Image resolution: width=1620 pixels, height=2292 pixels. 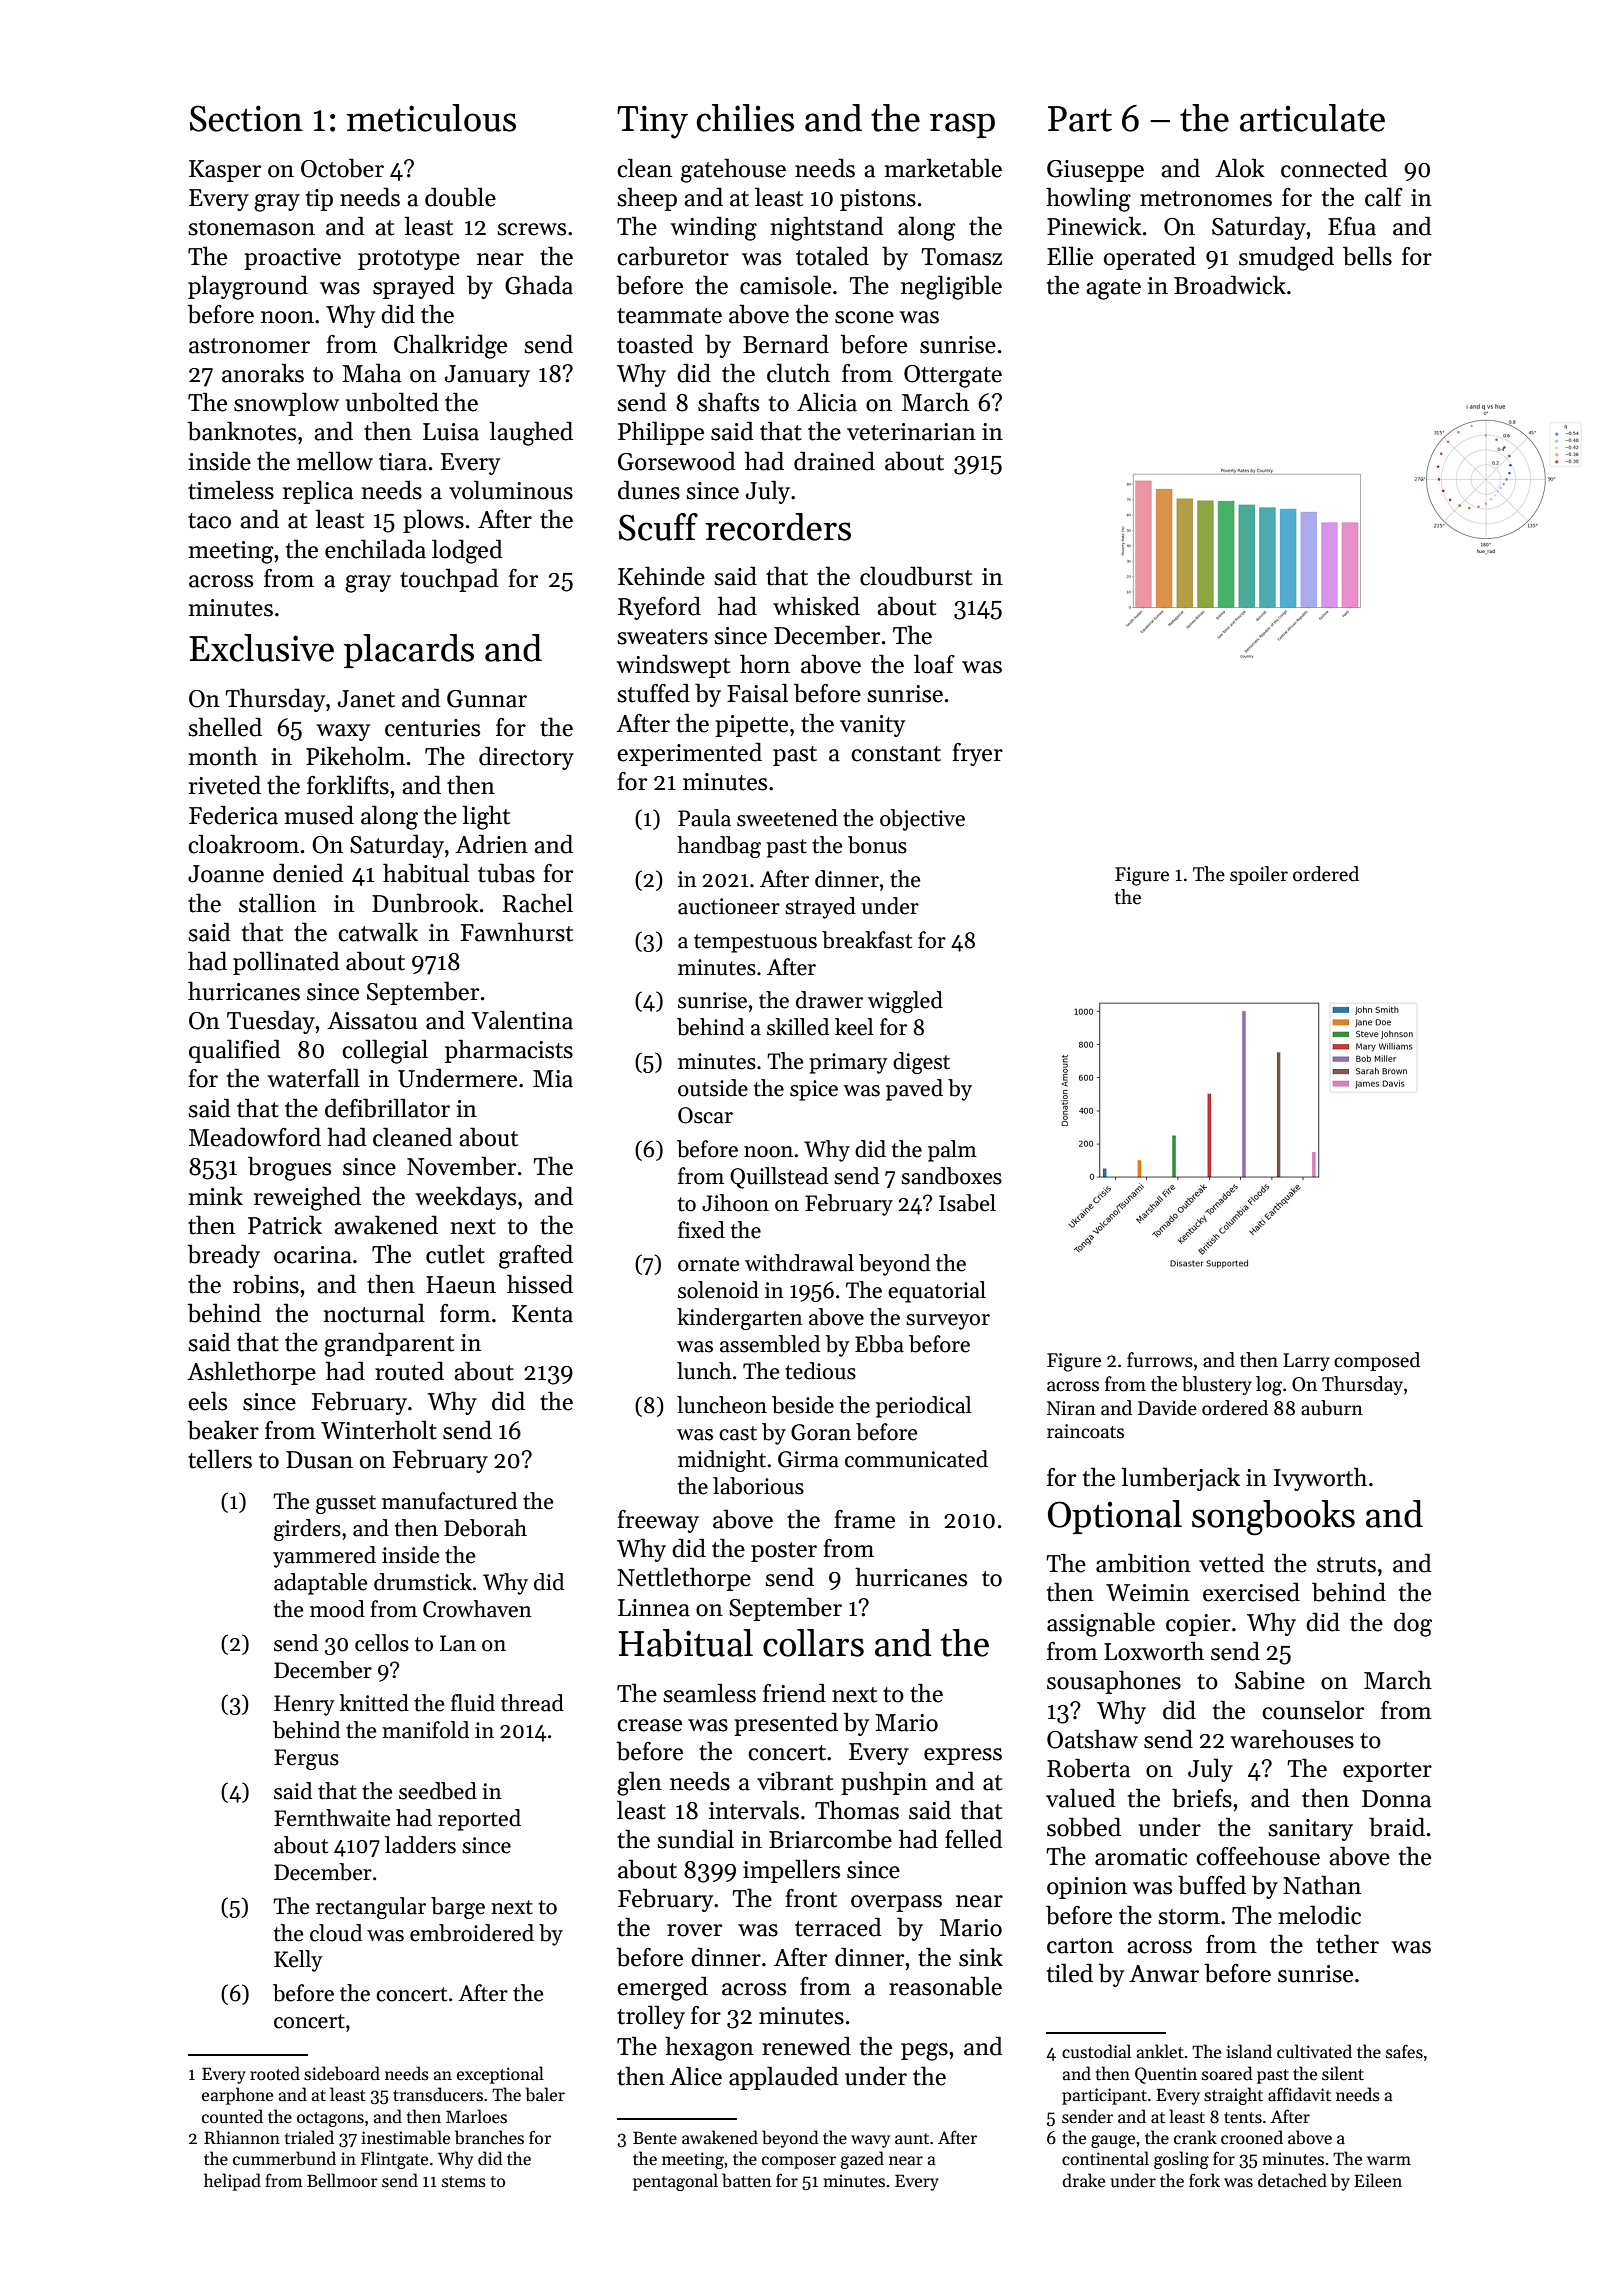 I want to click on knitted, so click(x=374, y=1703).
